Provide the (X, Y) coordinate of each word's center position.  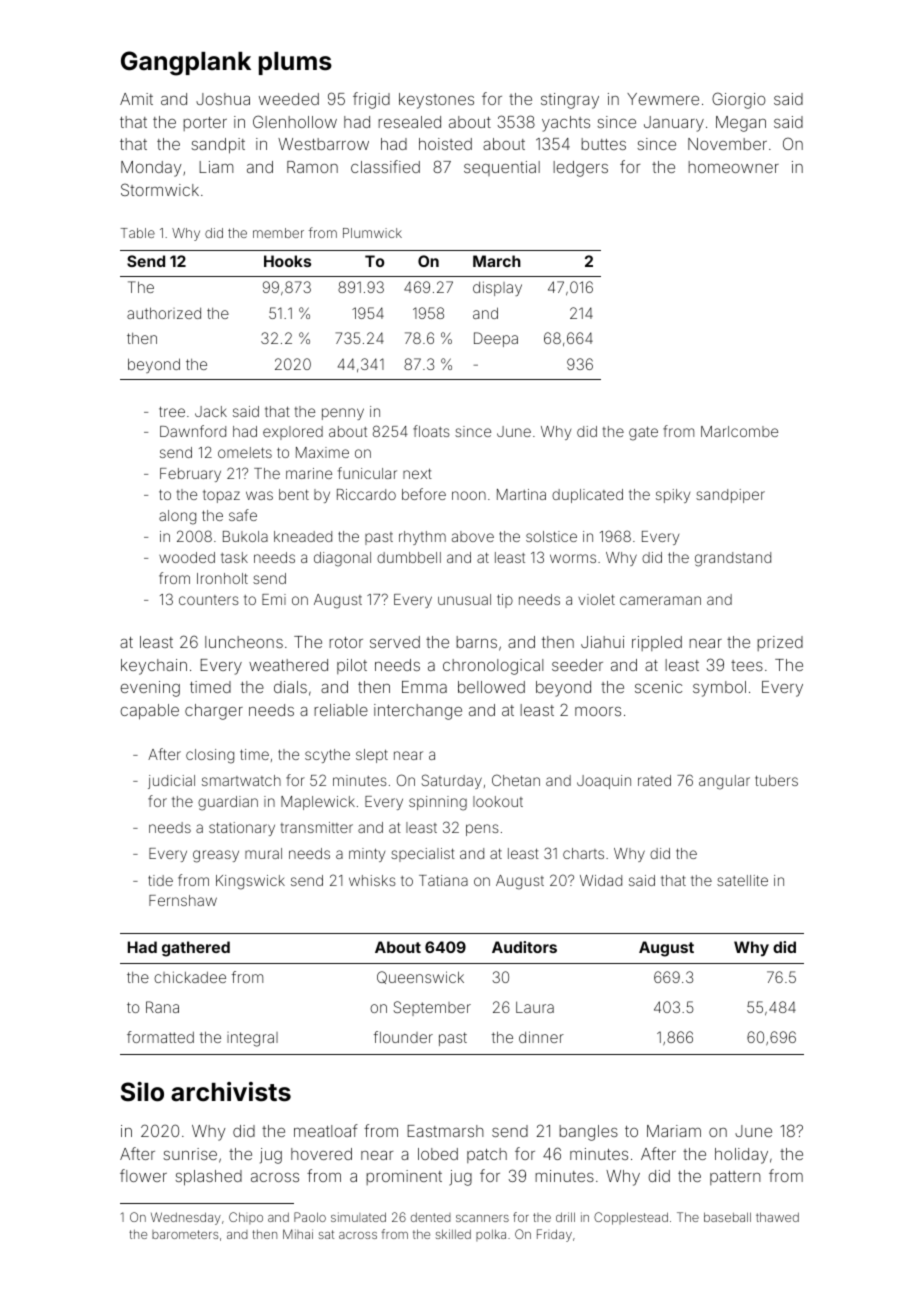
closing (210, 756)
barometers (185, 1234)
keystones (436, 101)
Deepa (496, 339)
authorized (164, 313)
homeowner (733, 167)
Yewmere (663, 99)
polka (491, 1235)
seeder (577, 665)
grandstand (733, 559)
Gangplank (186, 63)
